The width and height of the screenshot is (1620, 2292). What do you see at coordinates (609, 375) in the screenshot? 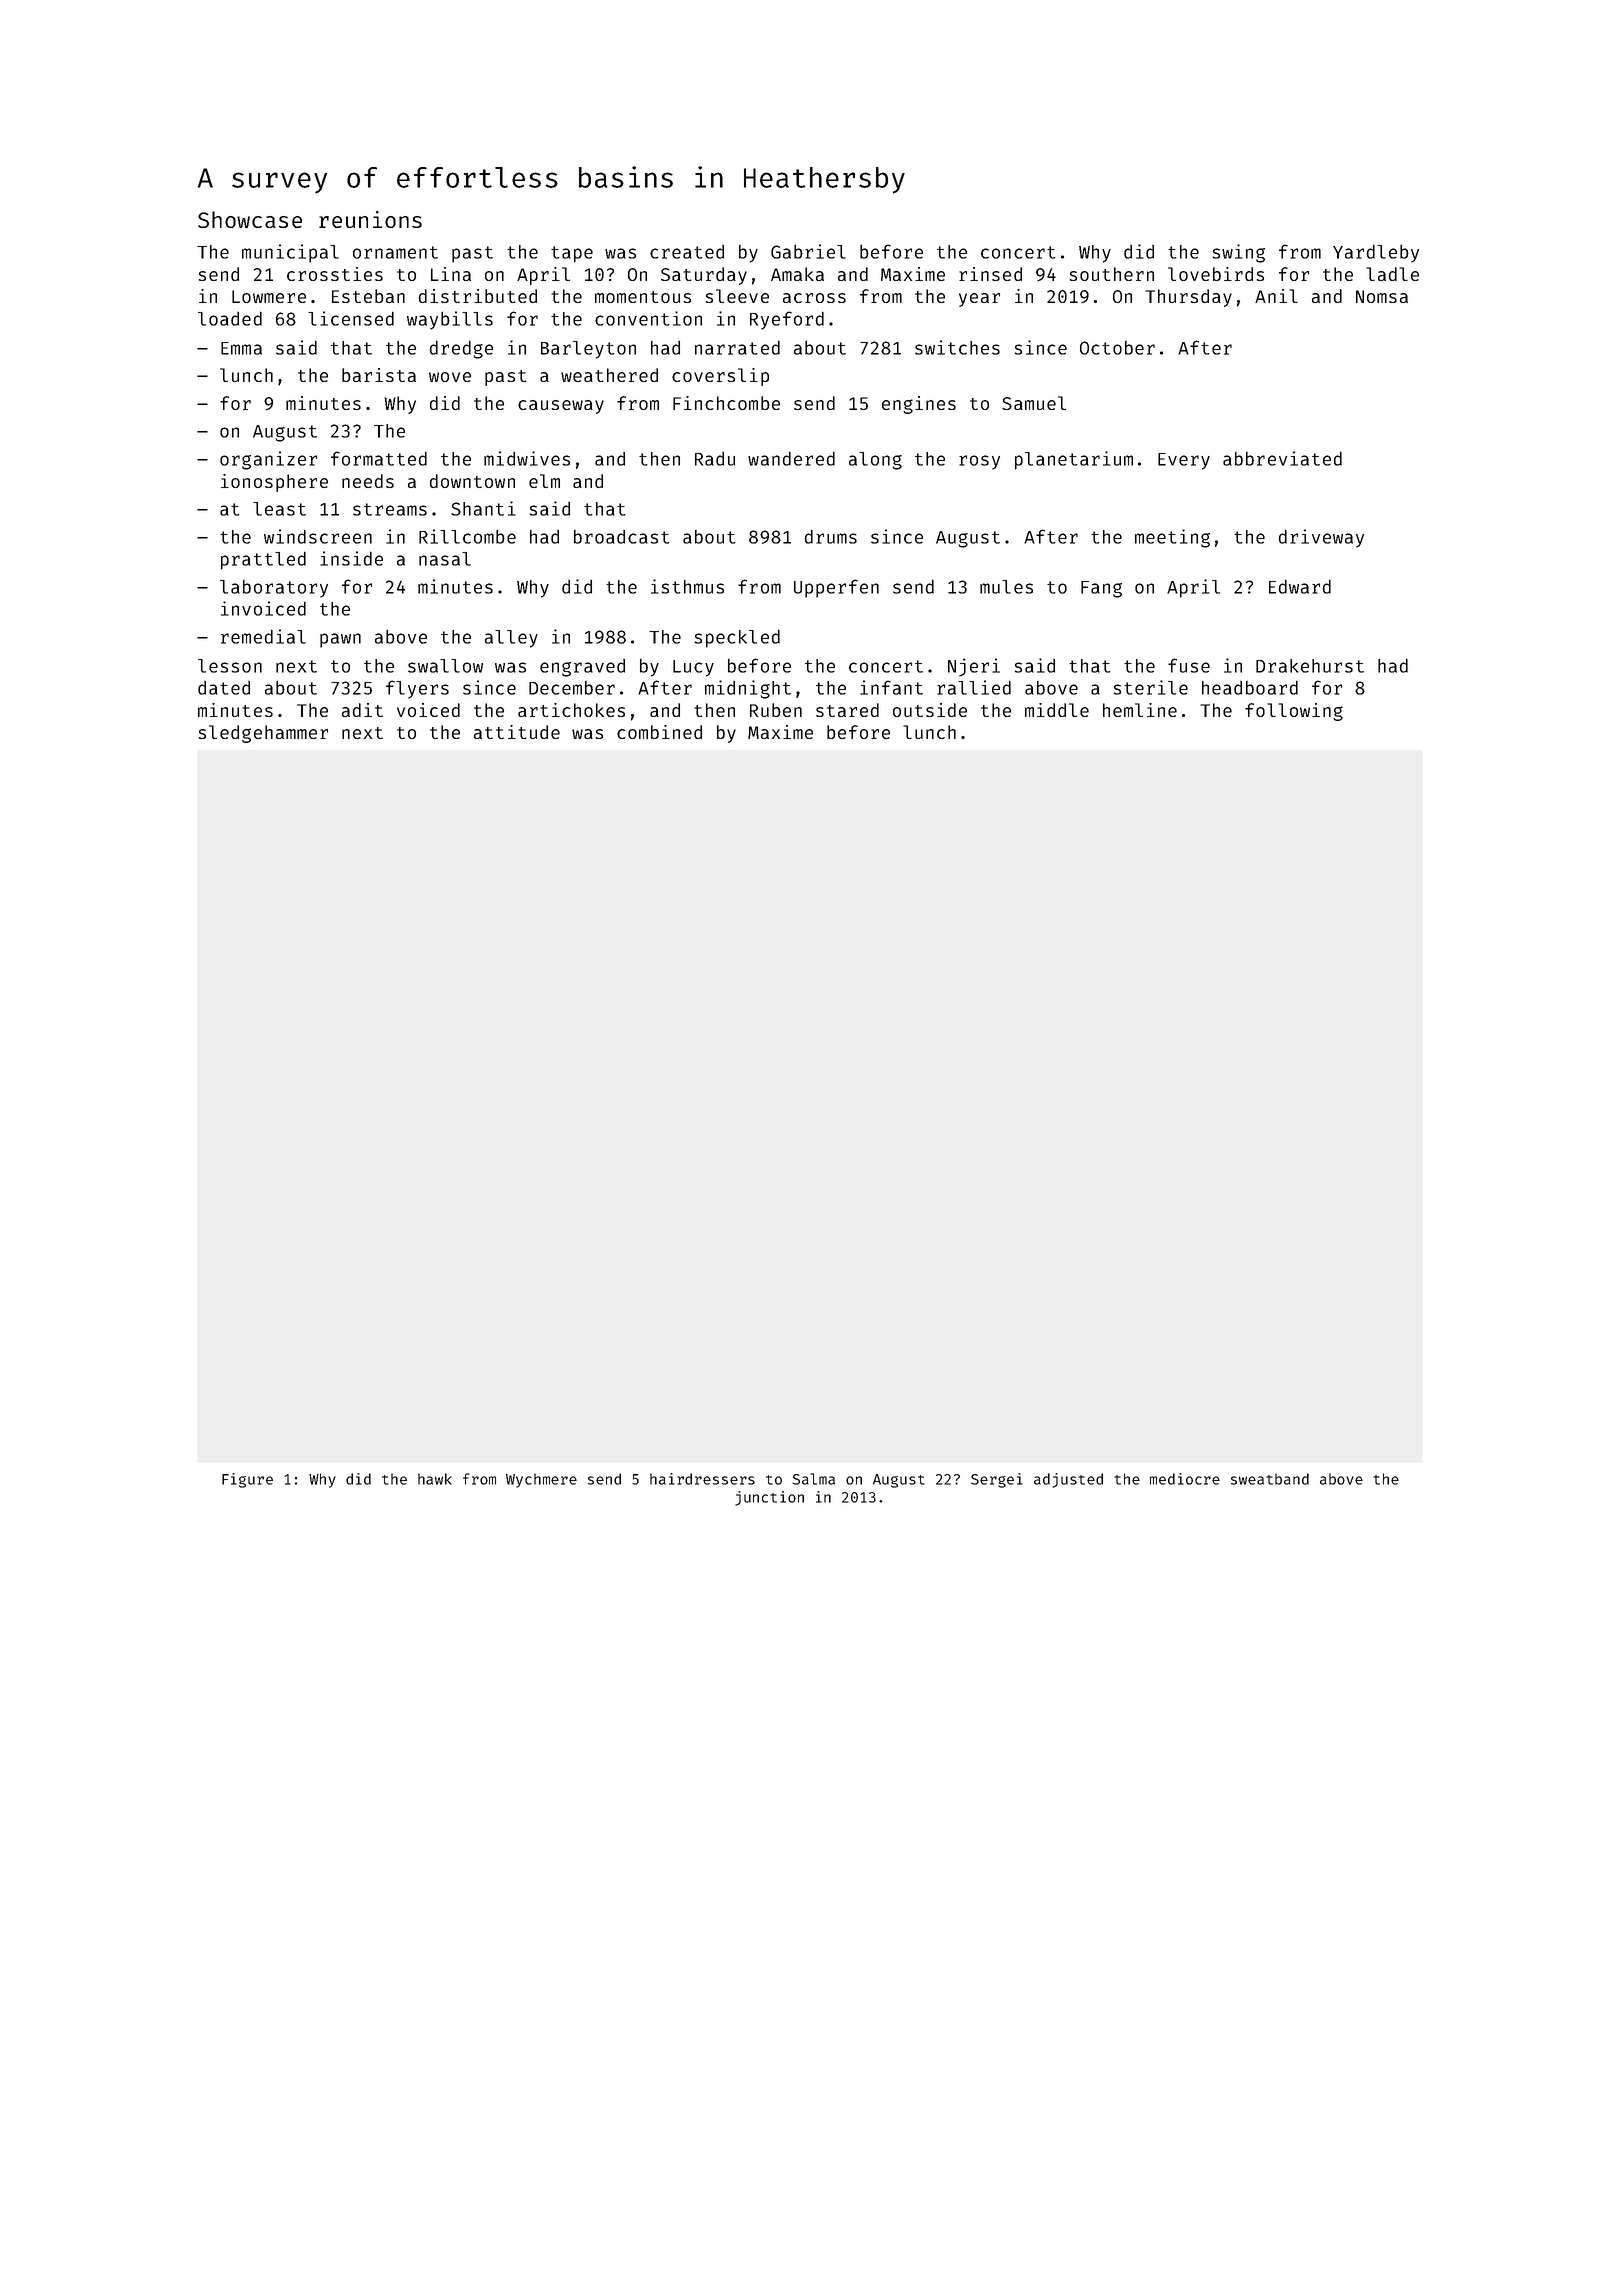
I see `weathered` at bounding box center [609, 375].
